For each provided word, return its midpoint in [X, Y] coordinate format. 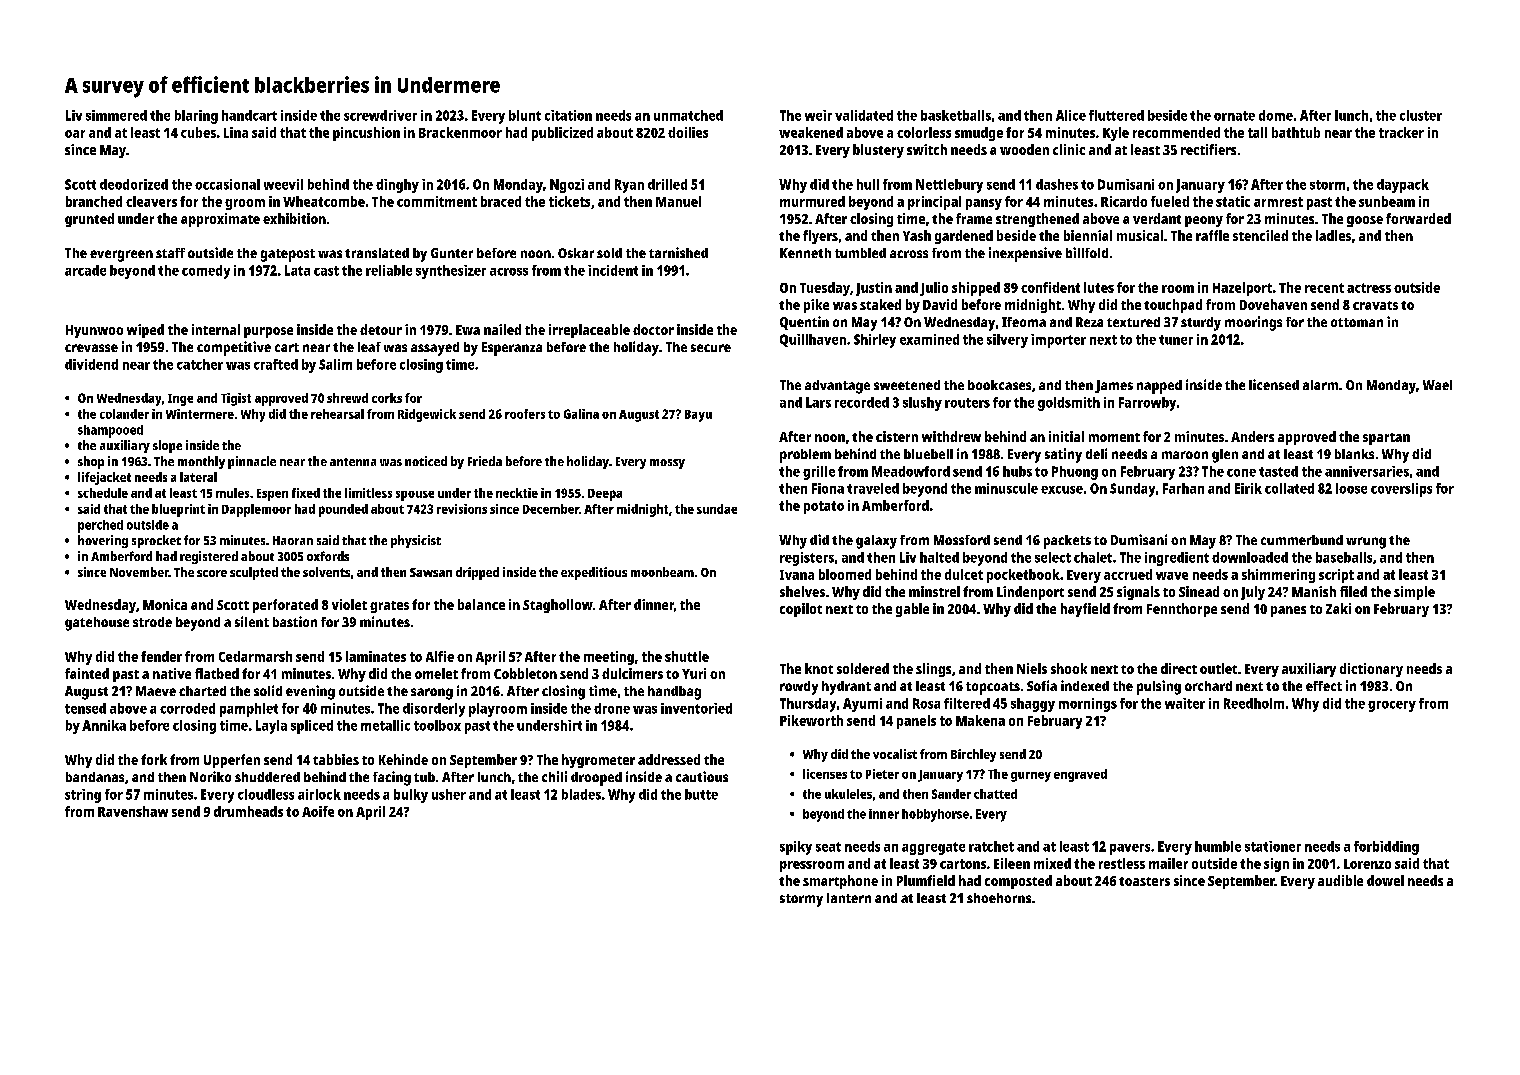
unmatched [688, 115]
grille [819, 473]
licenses [825, 774]
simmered [116, 115]
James [1114, 386]
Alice [1071, 115]
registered [209, 557]
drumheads [248, 811]
